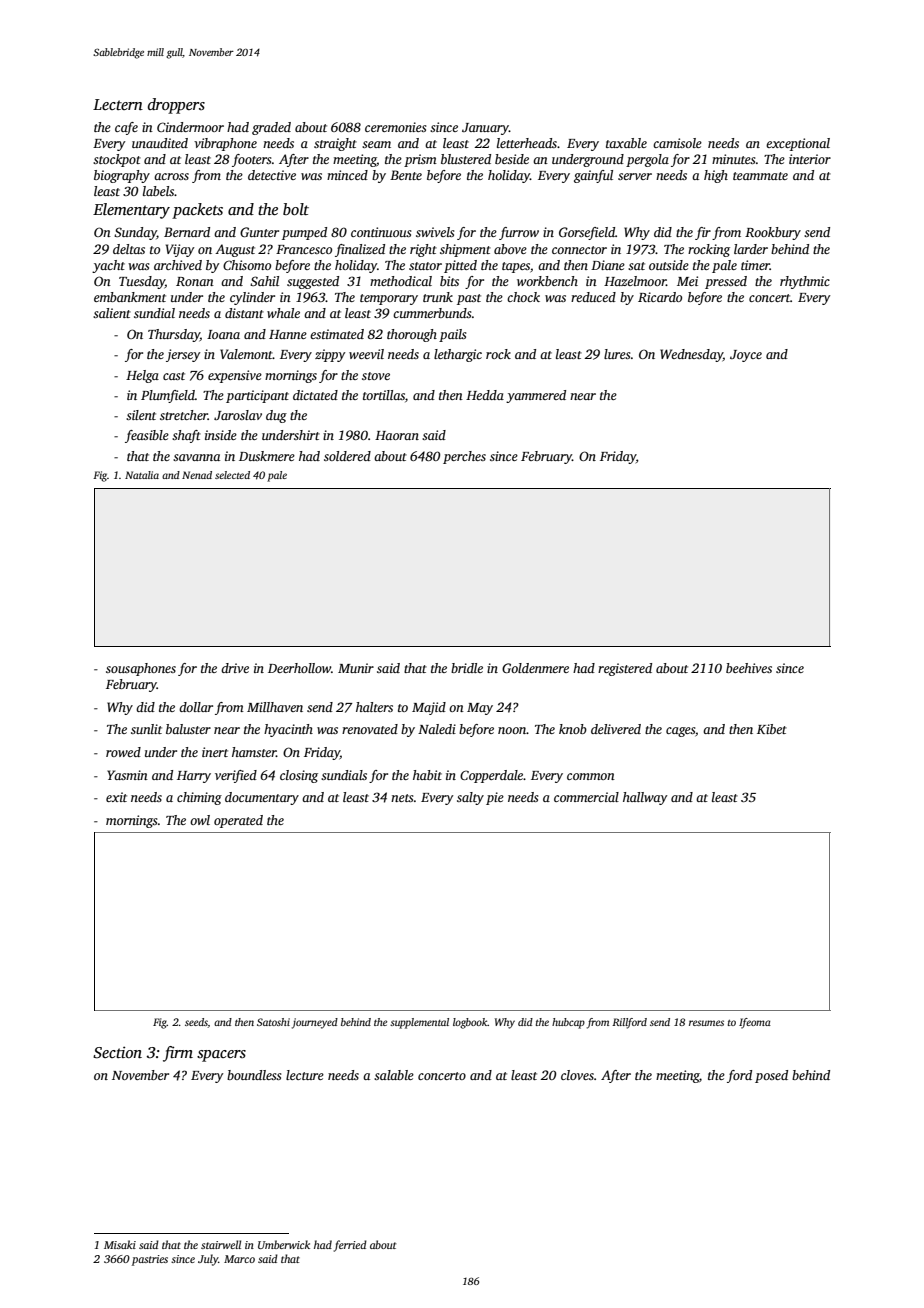 This screenshot has height=1308, width=924. I want to click on Satoshi, so click(273, 1022).
